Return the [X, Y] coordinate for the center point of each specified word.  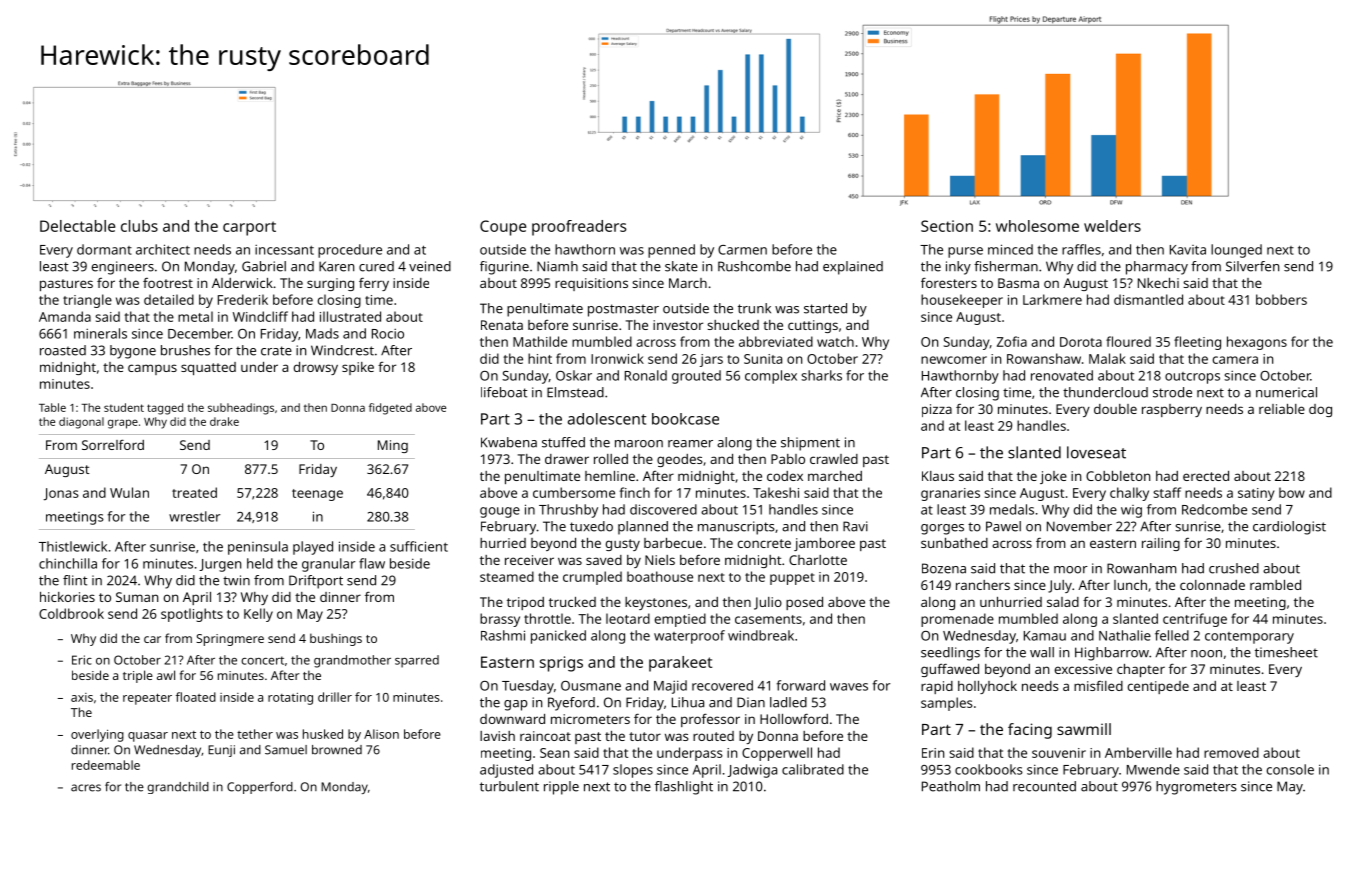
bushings [336, 639]
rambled [1275, 585]
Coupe [503, 228]
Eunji [221, 751]
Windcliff [260, 316]
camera [1235, 360]
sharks [822, 375]
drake [224, 421]
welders [1112, 226]
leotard [628, 618]
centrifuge [1195, 620]
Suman [137, 597]
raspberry [1172, 410]
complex [771, 377]
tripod [525, 603]
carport [249, 228]
